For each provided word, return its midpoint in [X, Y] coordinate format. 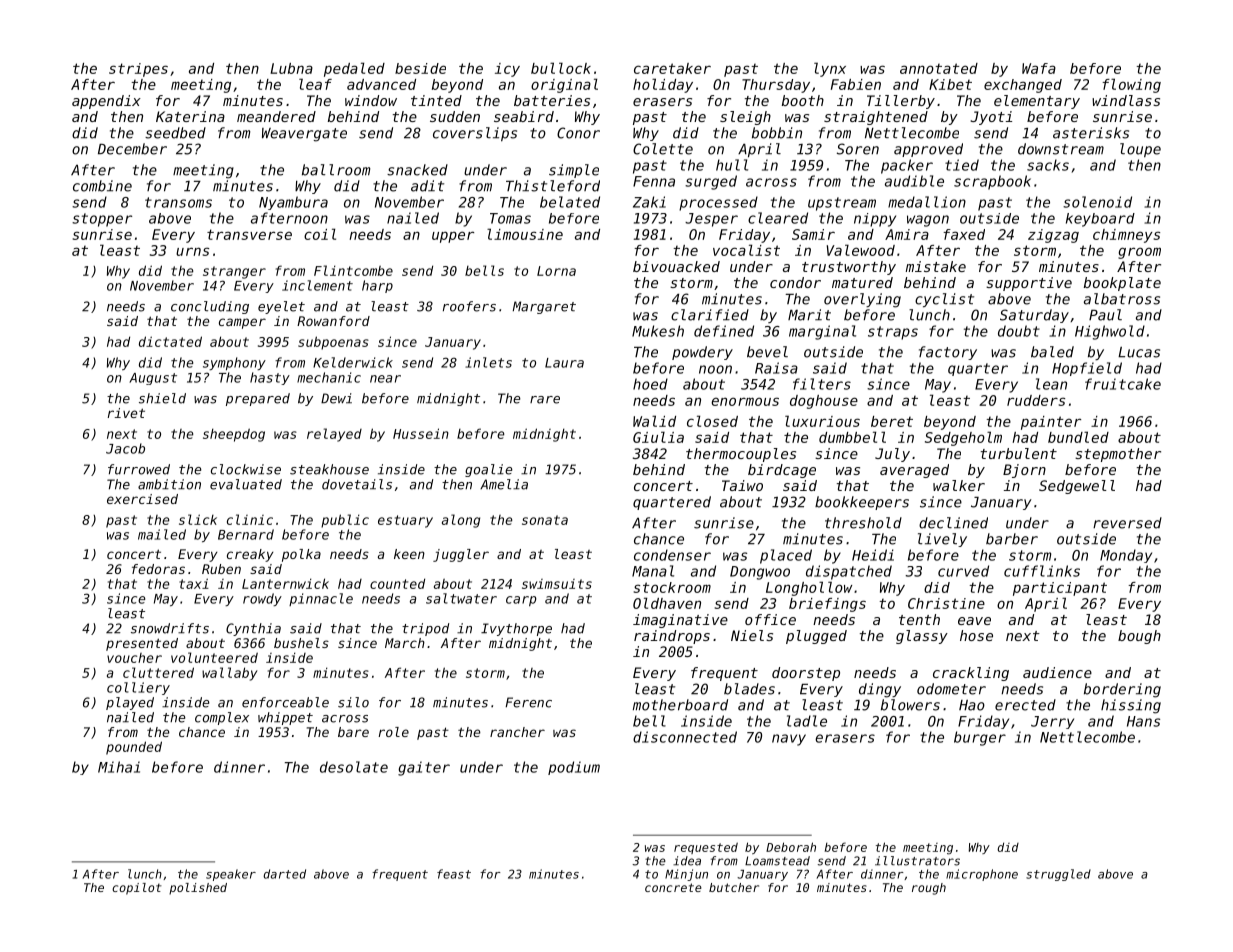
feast [454, 874]
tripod [425, 629]
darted [284, 874]
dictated [170, 341]
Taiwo [742, 485]
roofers [469, 306]
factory [948, 353]
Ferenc [528, 702]
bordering [1122, 690]
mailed [162, 534]
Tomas [510, 218]
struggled [1058, 875]
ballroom [336, 170]
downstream [1061, 149]
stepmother [1118, 455]
